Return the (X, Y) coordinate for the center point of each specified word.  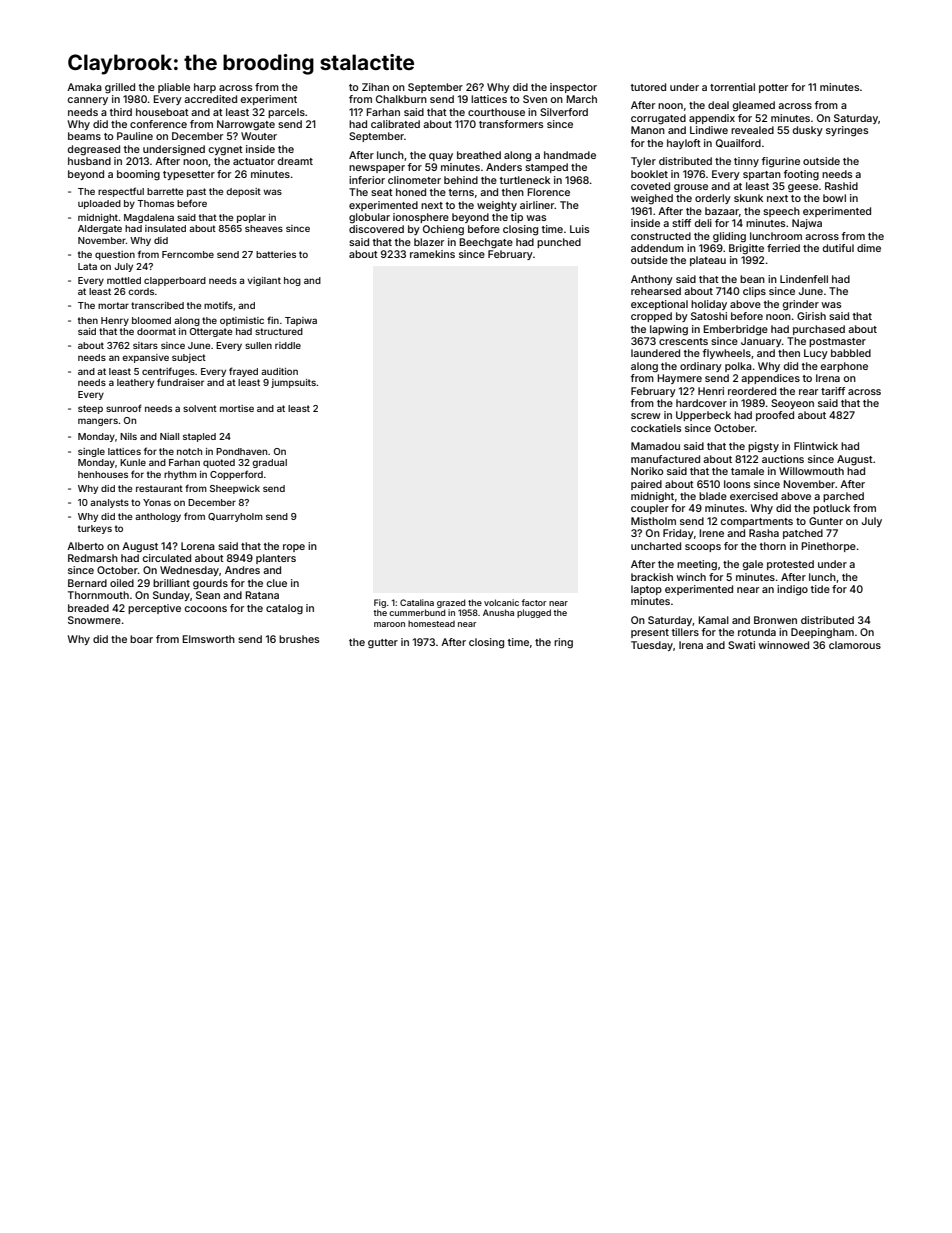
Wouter (259, 136)
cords (141, 291)
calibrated (395, 124)
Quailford (738, 143)
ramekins (432, 254)
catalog (284, 609)
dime (869, 248)
